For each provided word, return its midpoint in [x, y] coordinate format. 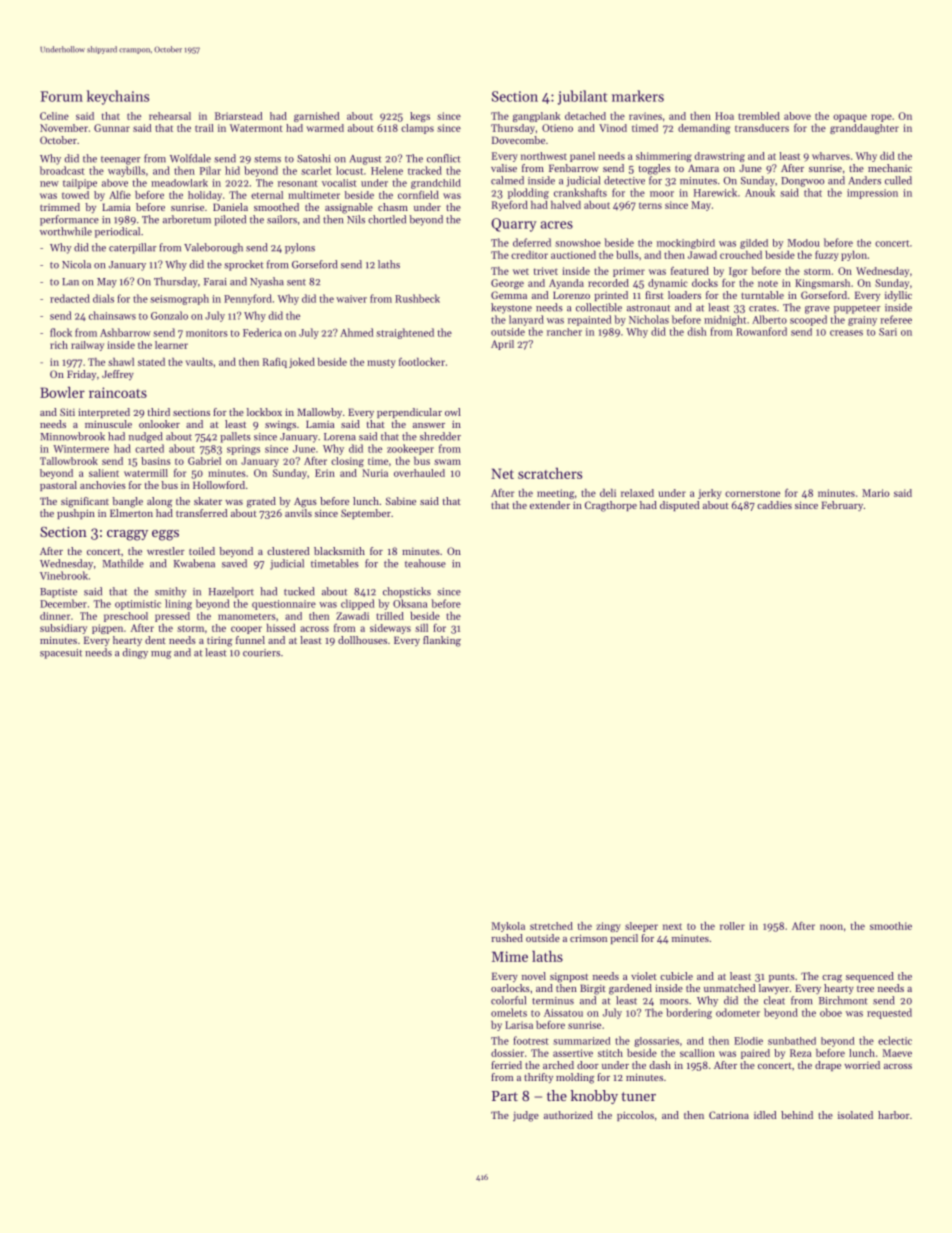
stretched [551, 926]
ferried [506, 1065]
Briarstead [238, 116]
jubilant [582, 97]
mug [161, 655]
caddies [774, 505]
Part [505, 1096]
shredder [440, 436]
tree [865, 989]
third [159, 412]
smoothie [891, 926]
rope [881, 118]
